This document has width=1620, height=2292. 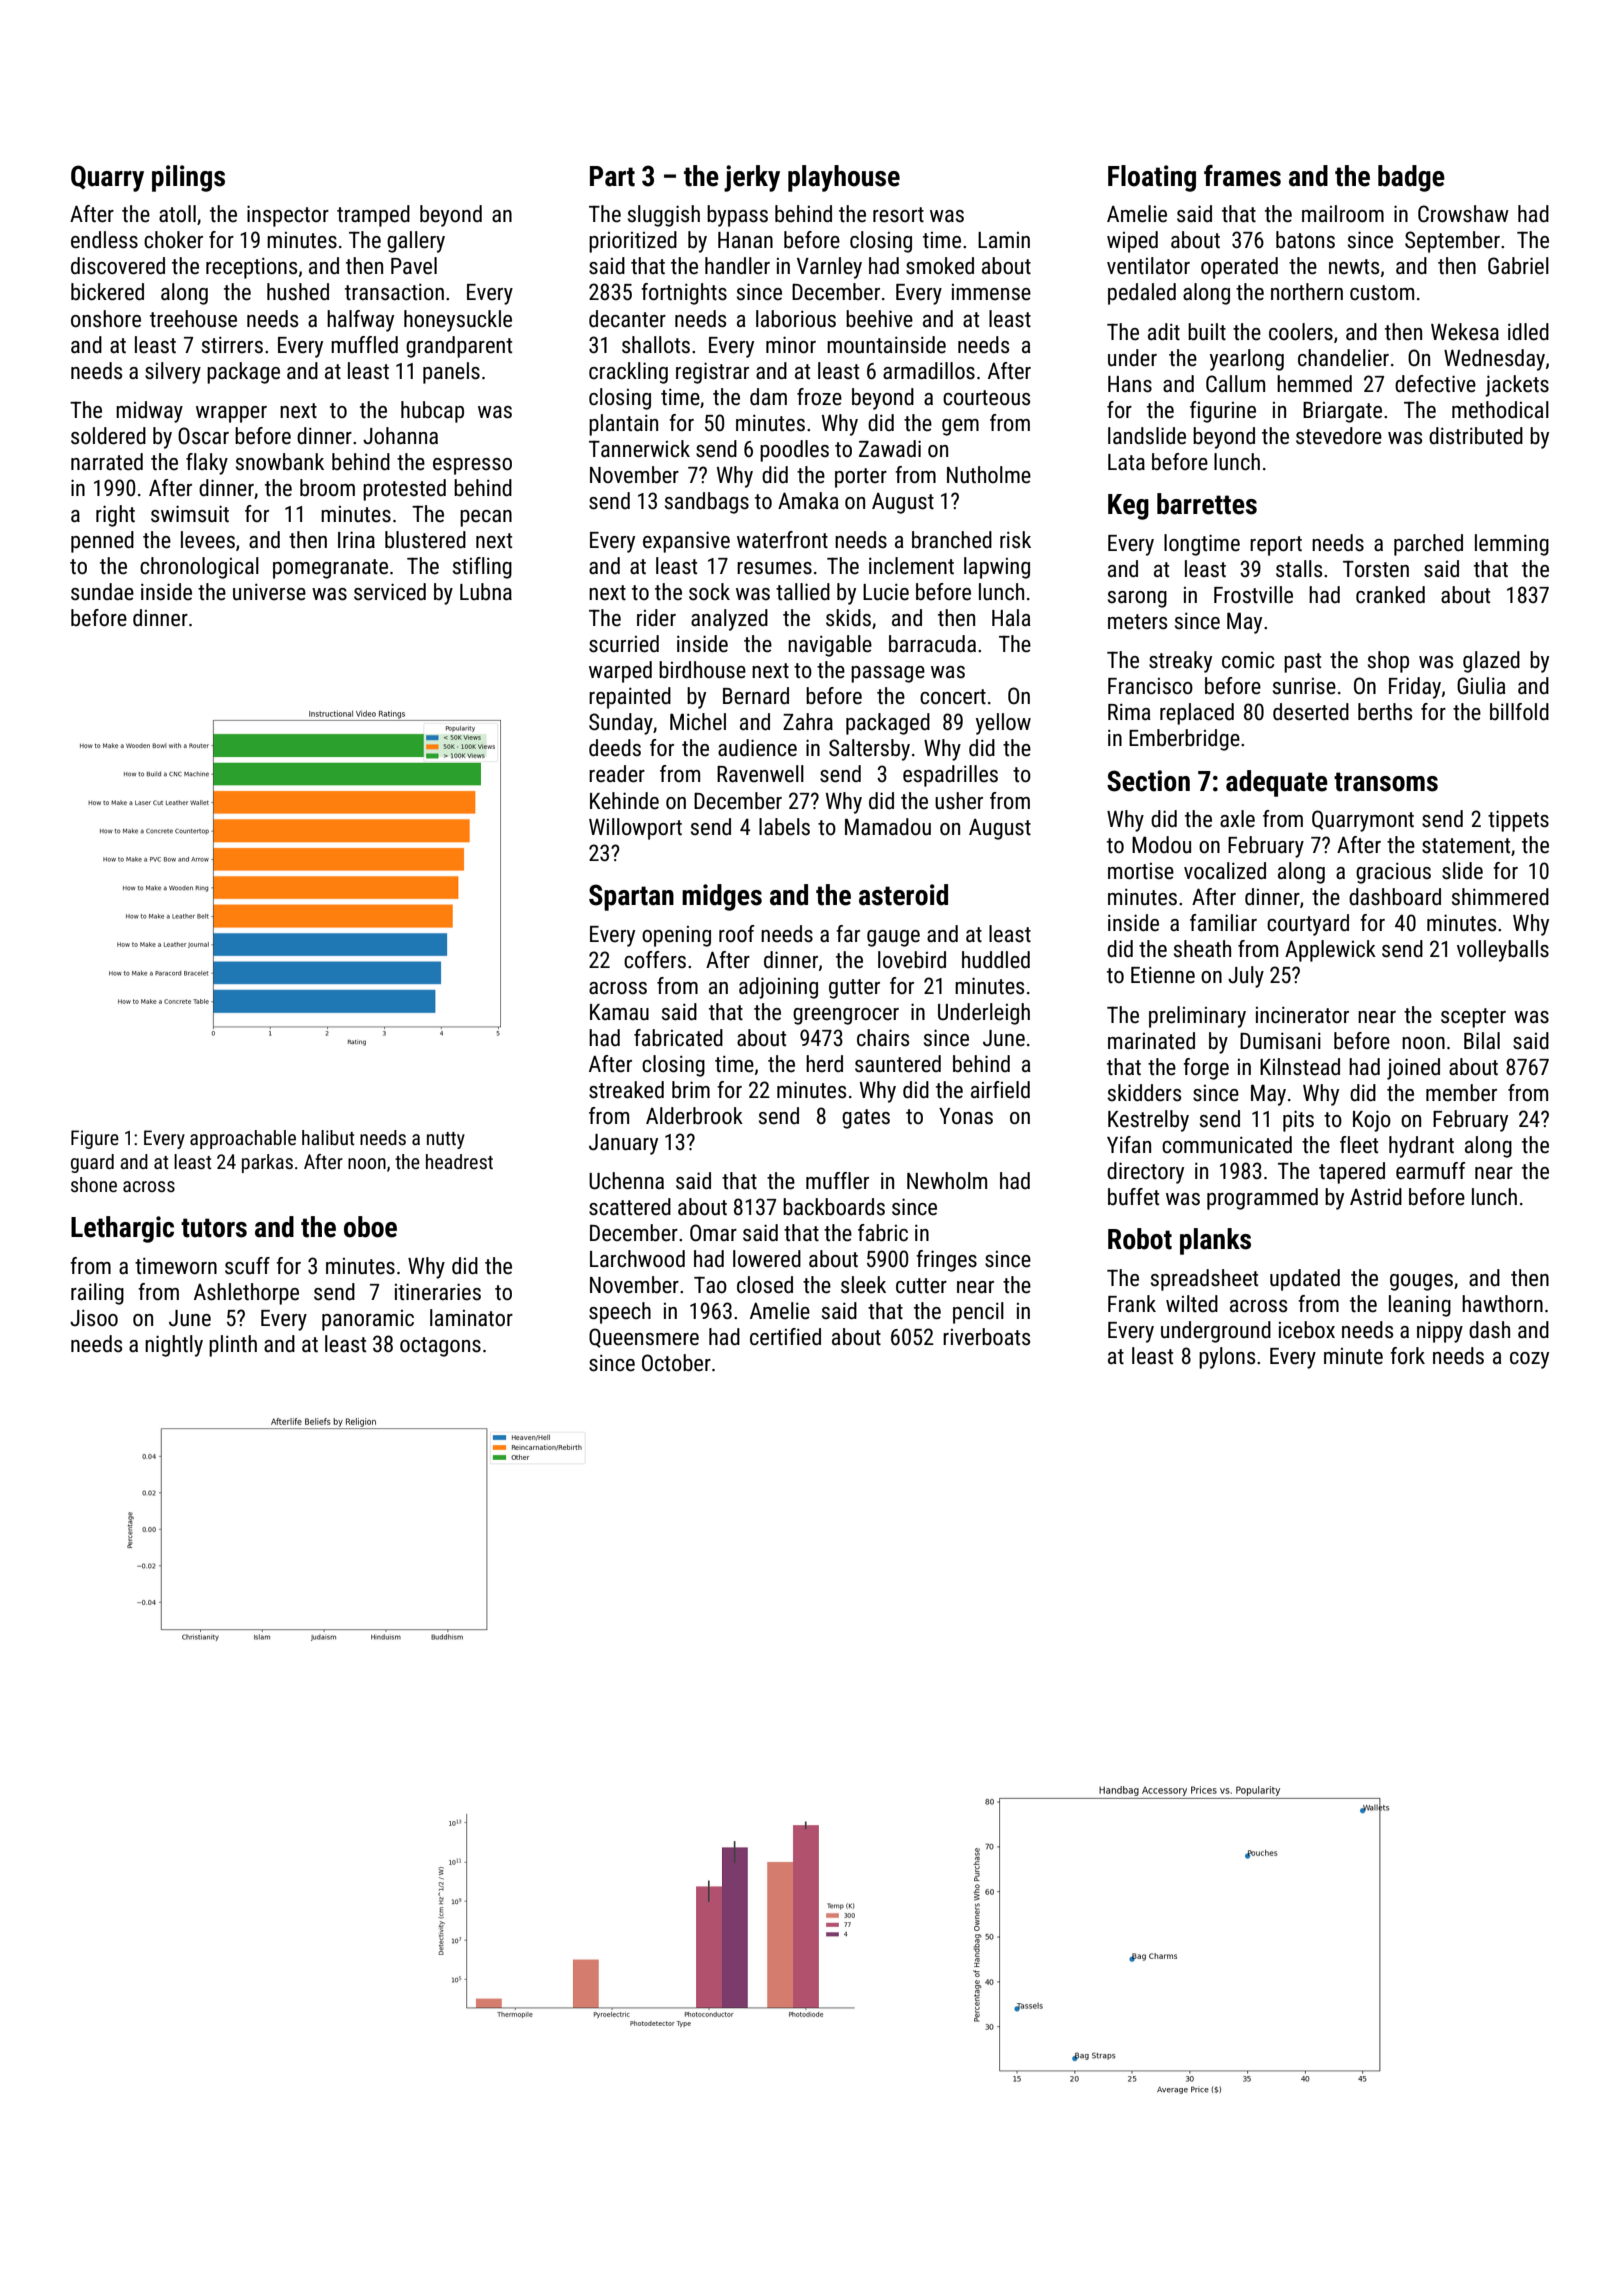 I want to click on reader, so click(x=617, y=774).
